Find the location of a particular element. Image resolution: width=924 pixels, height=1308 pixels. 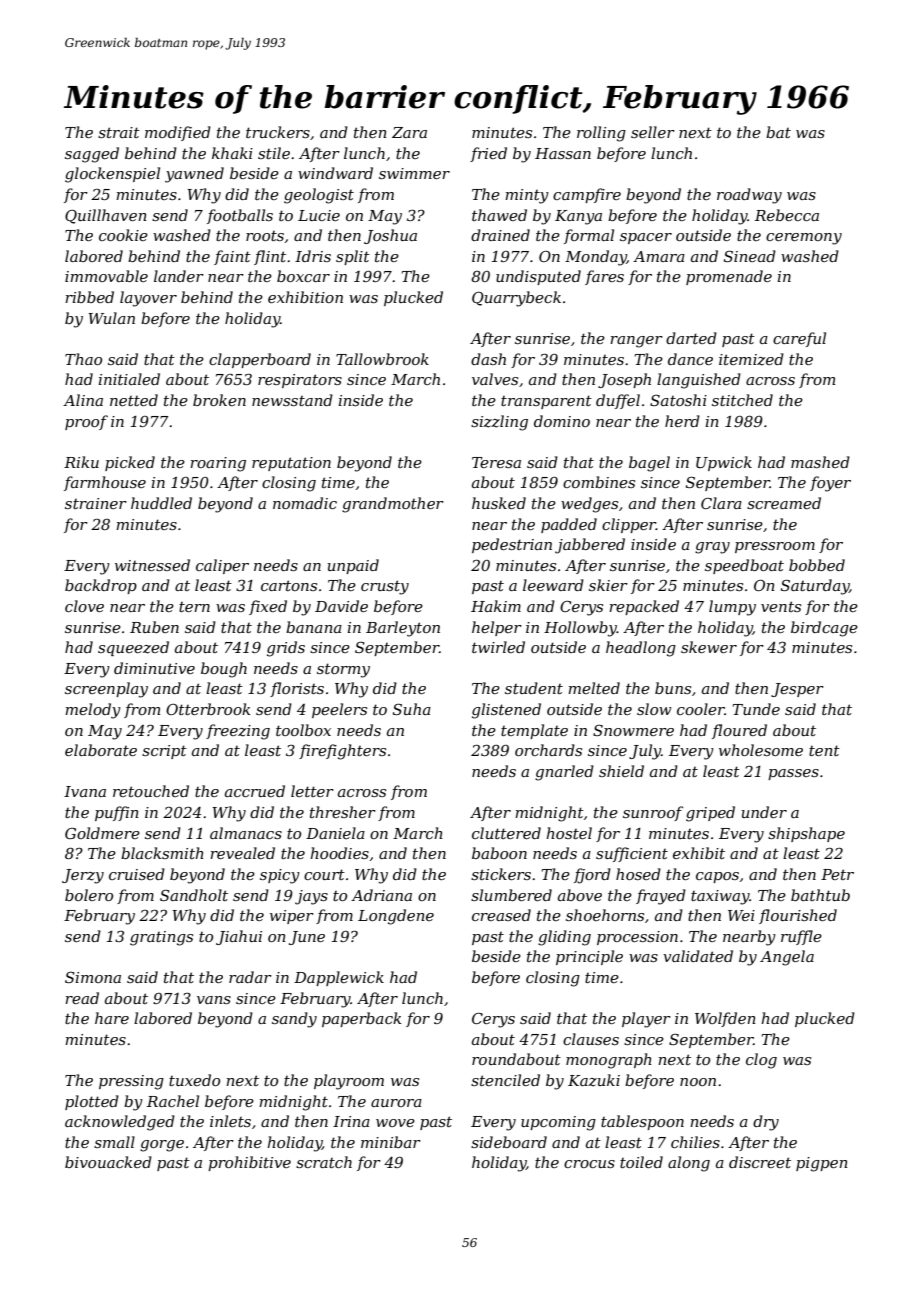

gliding is located at coordinates (564, 938).
